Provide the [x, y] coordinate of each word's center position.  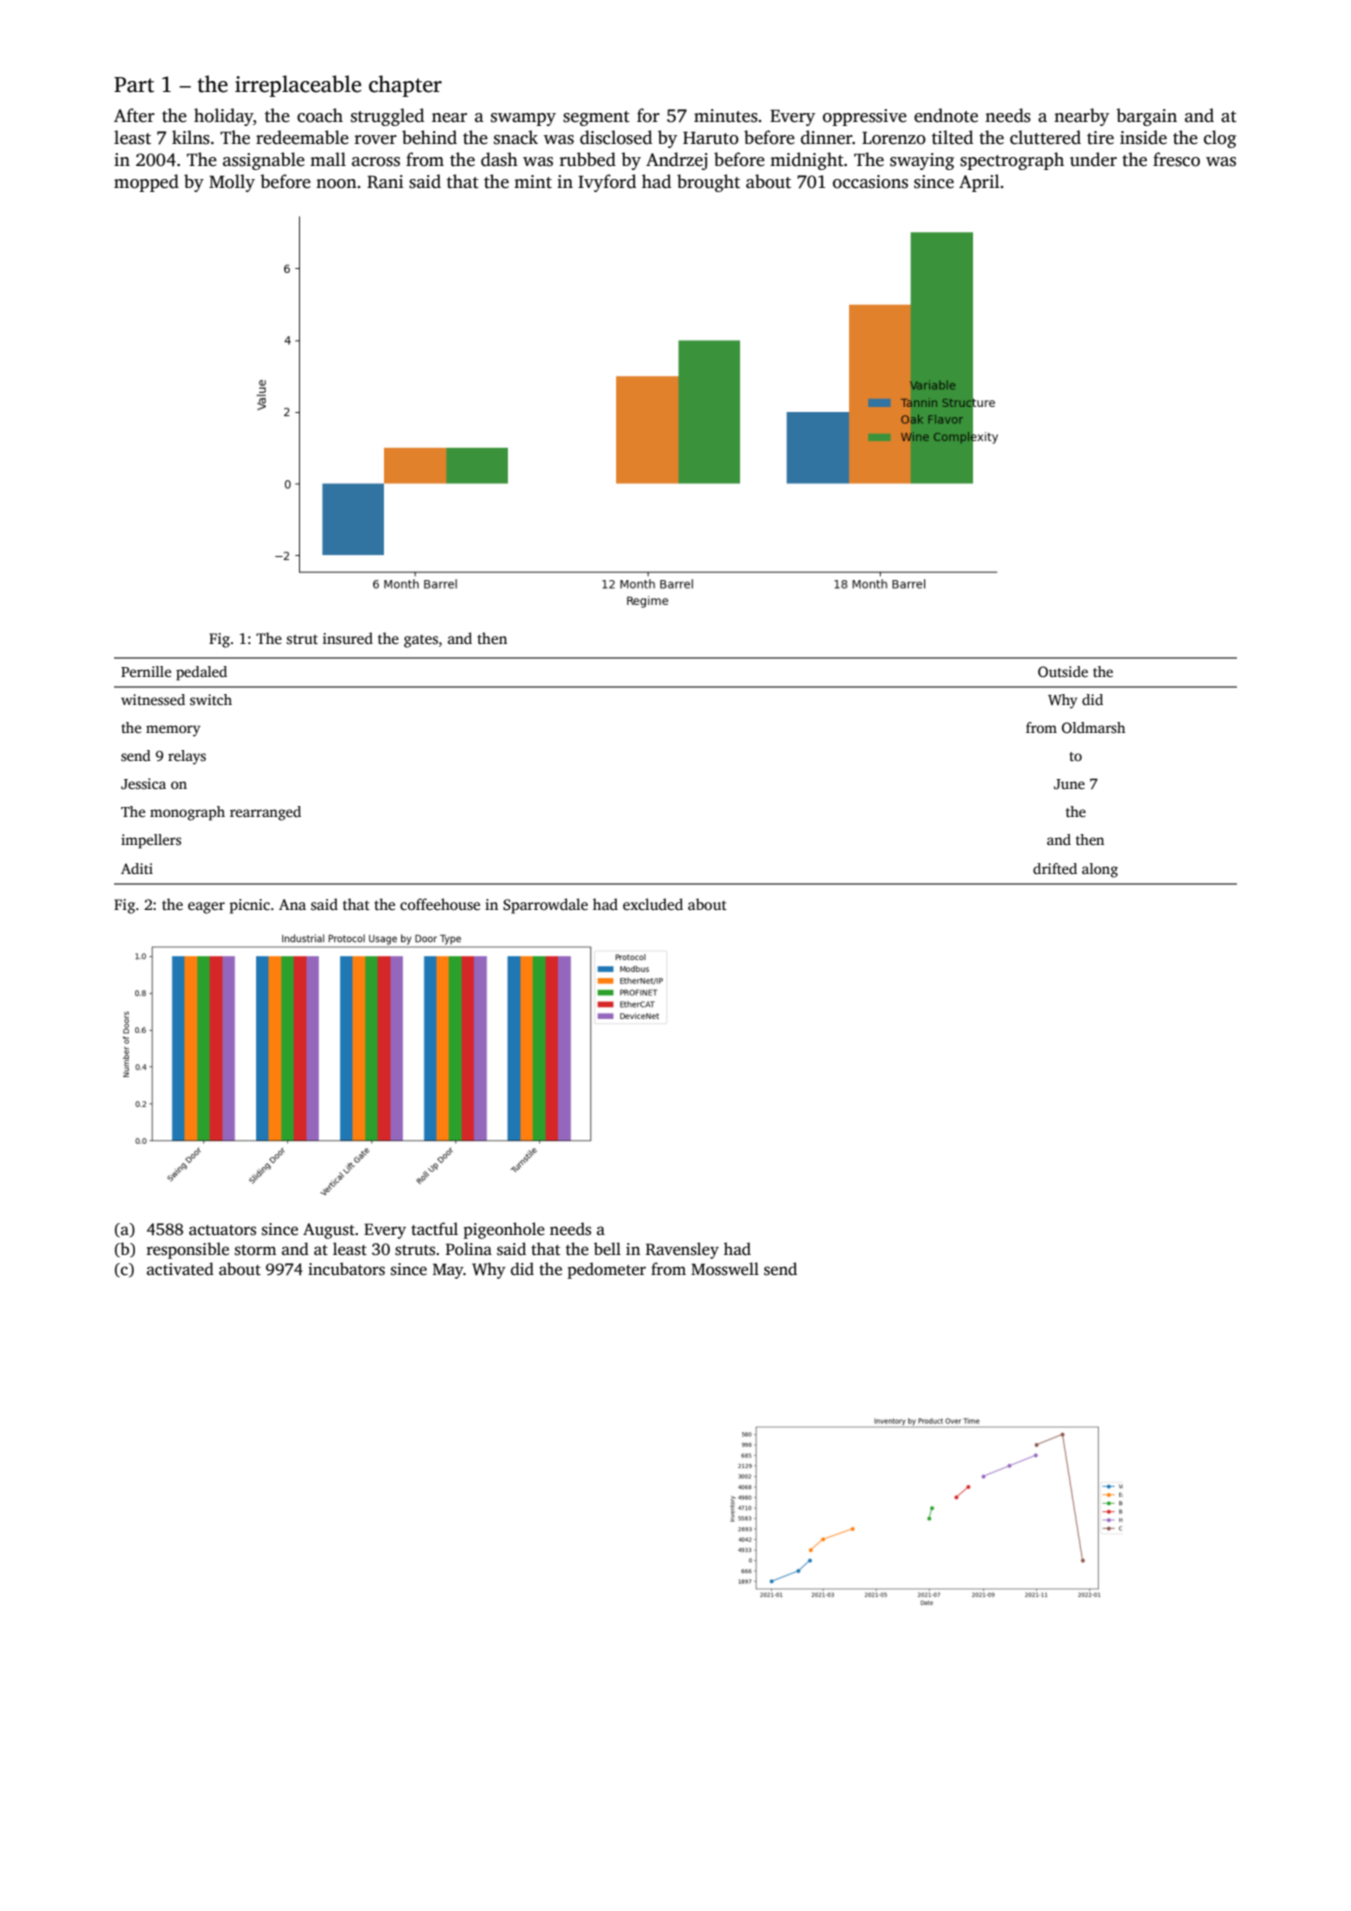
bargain [1146, 117]
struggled [387, 117]
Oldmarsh [1093, 727]
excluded [653, 904]
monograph [187, 813]
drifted [1055, 868]
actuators [222, 1230]
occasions [870, 182]
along [1100, 870]
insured [348, 638]
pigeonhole [504, 1230]
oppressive [865, 117]
